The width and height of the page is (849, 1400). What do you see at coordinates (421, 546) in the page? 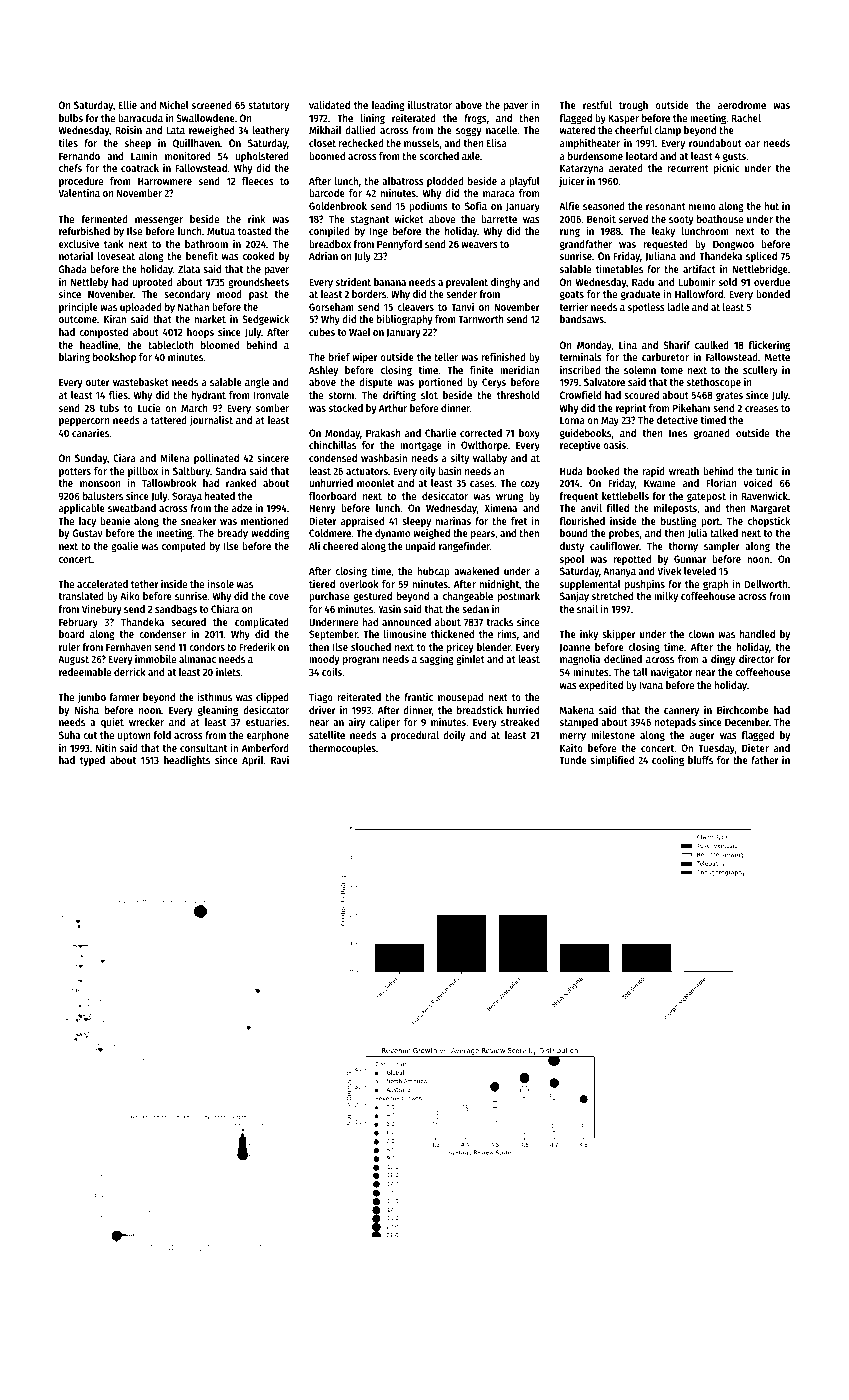
I see `unpaid` at bounding box center [421, 546].
